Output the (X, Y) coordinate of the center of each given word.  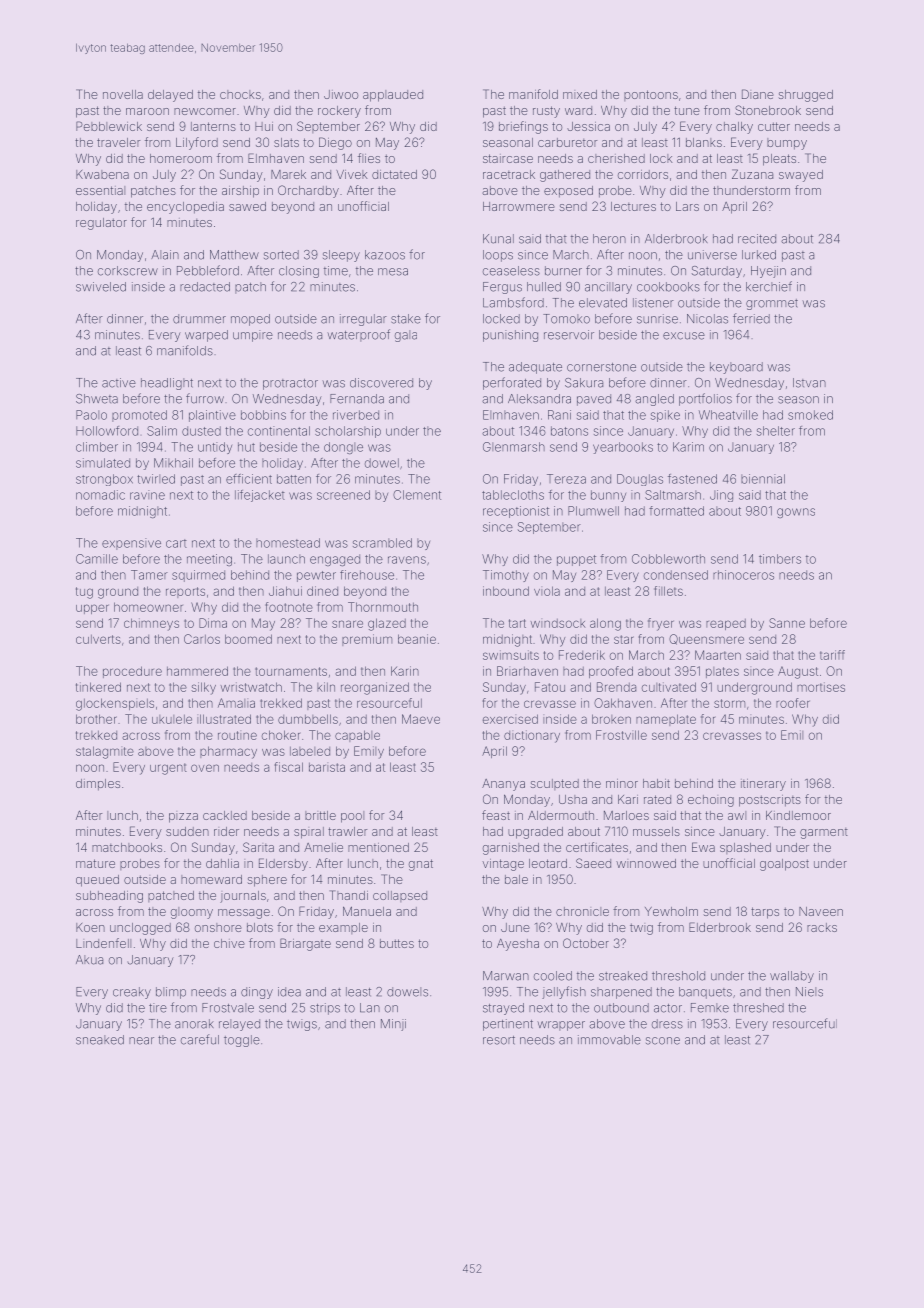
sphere (267, 881)
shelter (776, 431)
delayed (170, 96)
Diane (758, 94)
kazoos (385, 255)
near (141, 1041)
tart (517, 623)
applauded (393, 96)
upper (92, 609)
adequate (535, 368)
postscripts (770, 801)
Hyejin (768, 272)
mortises (821, 687)
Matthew (234, 255)
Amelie (323, 847)
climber (97, 447)
